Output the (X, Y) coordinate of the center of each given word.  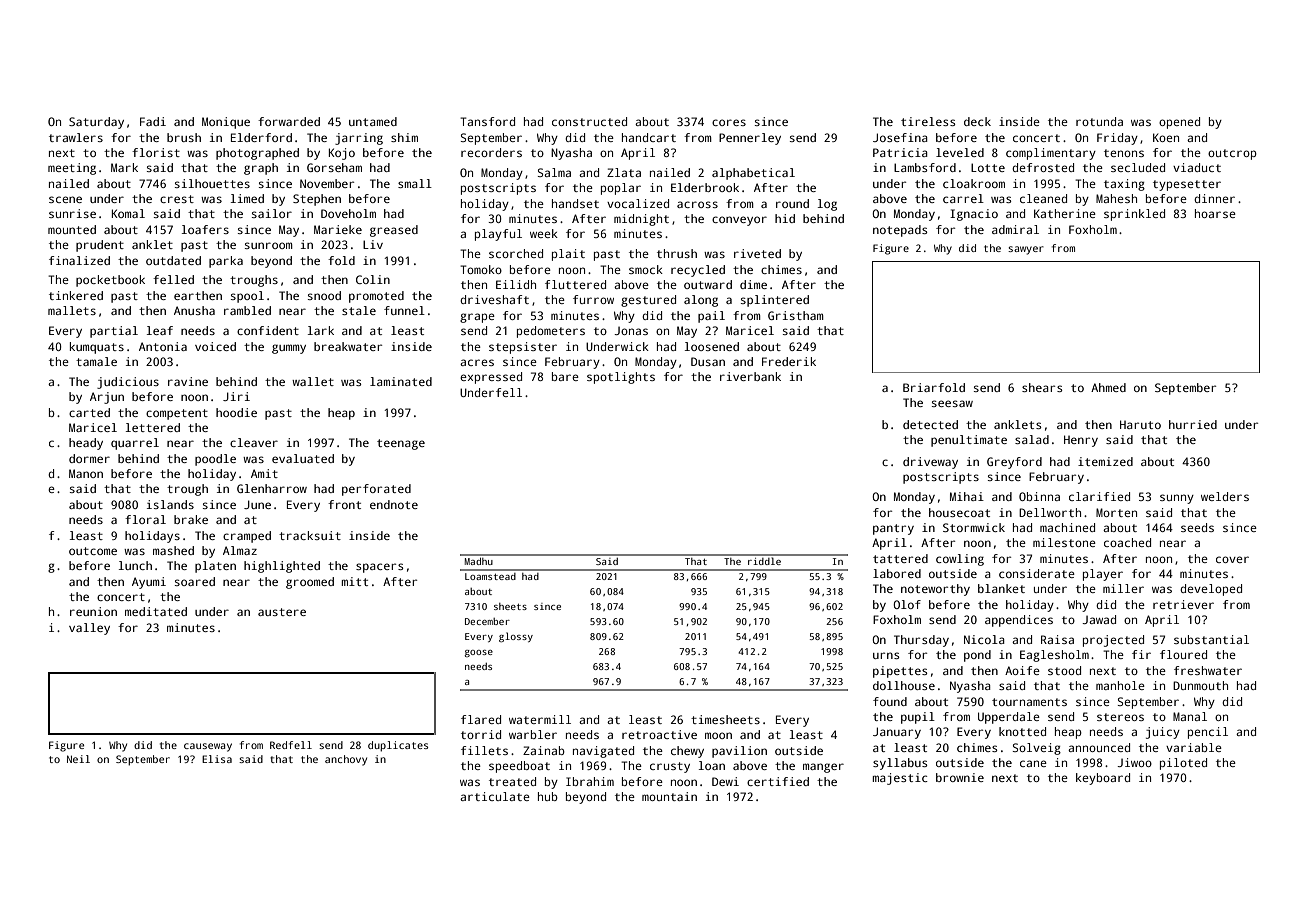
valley (89, 629)
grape (477, 318)
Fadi (153, 121)
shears (1042, 387)
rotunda (1099, 121)
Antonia (163, 346)
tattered (900, 558)
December (487, 621)
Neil (78, 759)
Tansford (487, 121)
